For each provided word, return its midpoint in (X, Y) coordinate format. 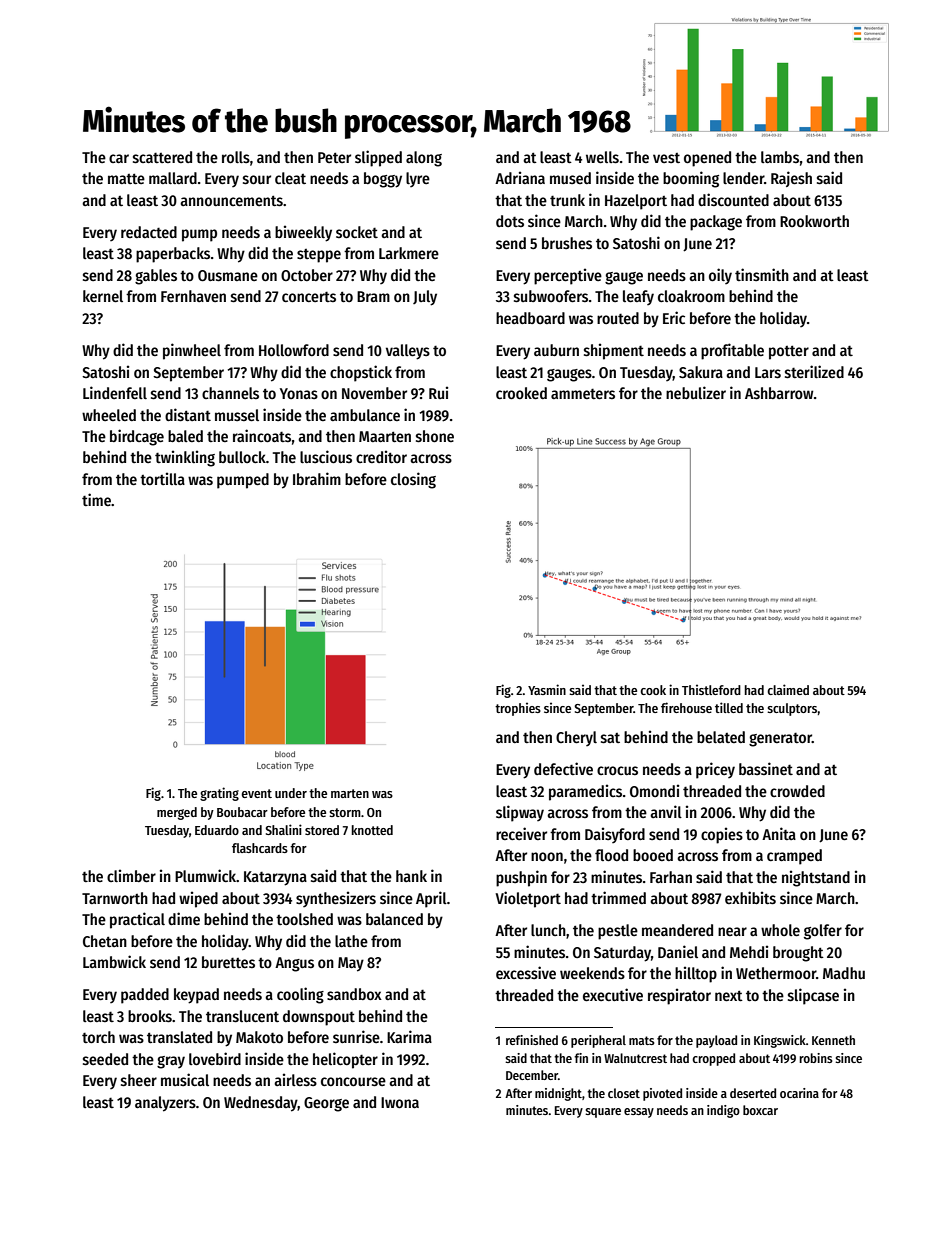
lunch (548, 930)
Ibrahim (317, 478)
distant (188, 415)
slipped (378, 158)
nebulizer (696, 392)
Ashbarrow (779, 393)
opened (707, 159)
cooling (300, 995)
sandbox (354, 994)
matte (126, 178)
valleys (408, 352)
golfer (823, 932)
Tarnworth (115, 898)
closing (413, 480)
